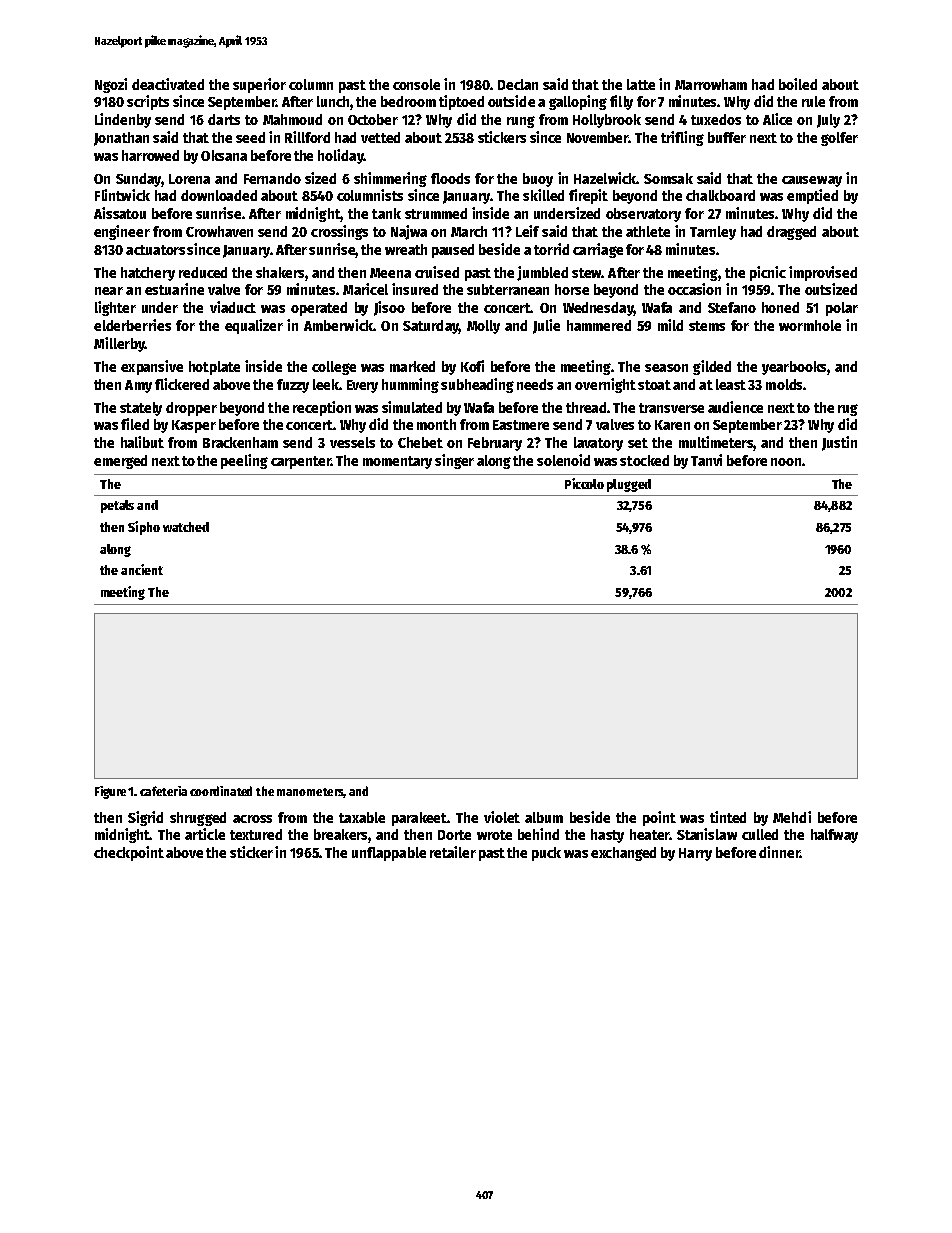 This screenshot has width=952, height=1233. What do you see at coordinates (823, 273) in the screenshot?
I see `improvised` at bounding box center [823, 273].
